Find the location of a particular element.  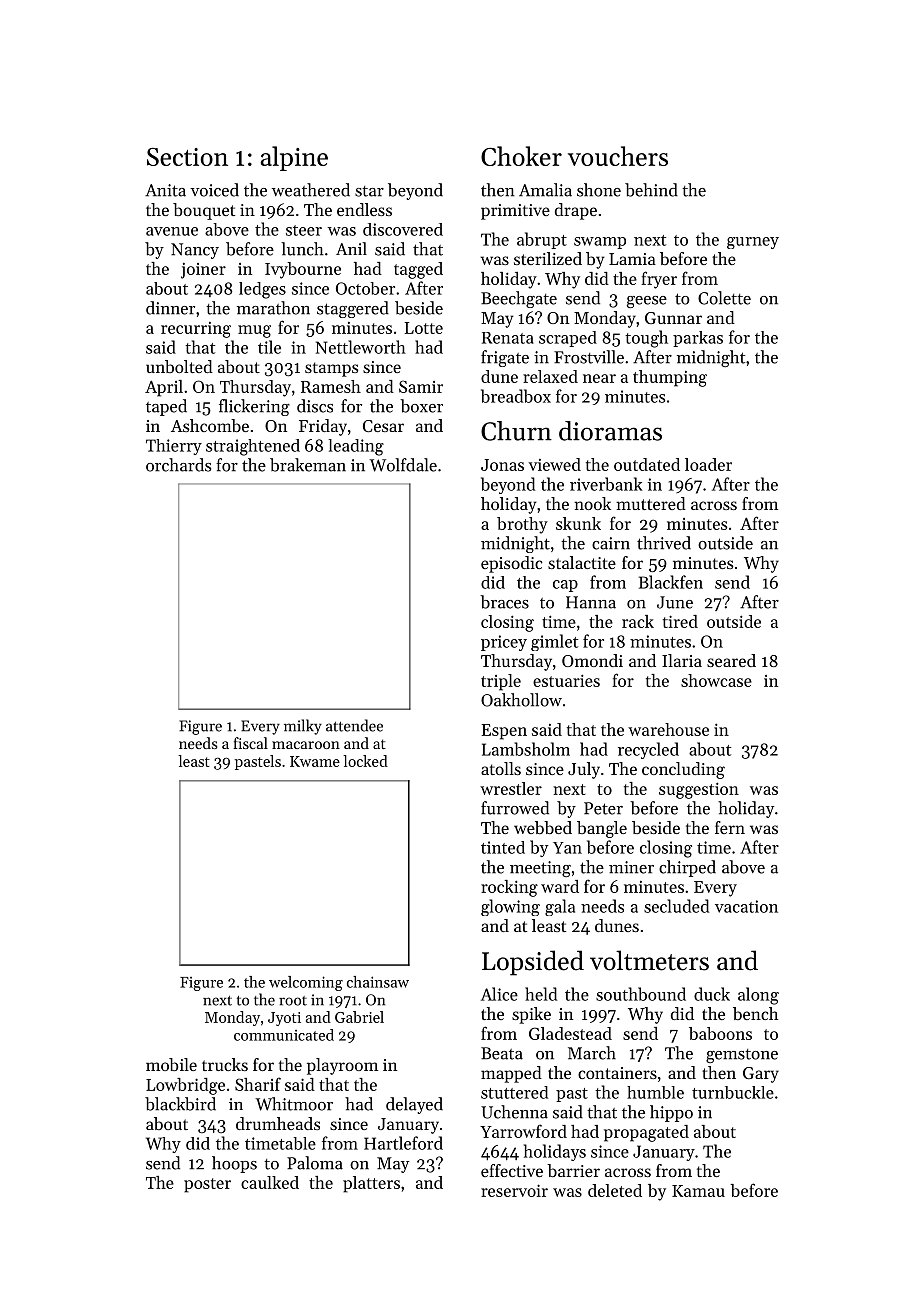

Blackfen is located at coordinates (671, 582).
